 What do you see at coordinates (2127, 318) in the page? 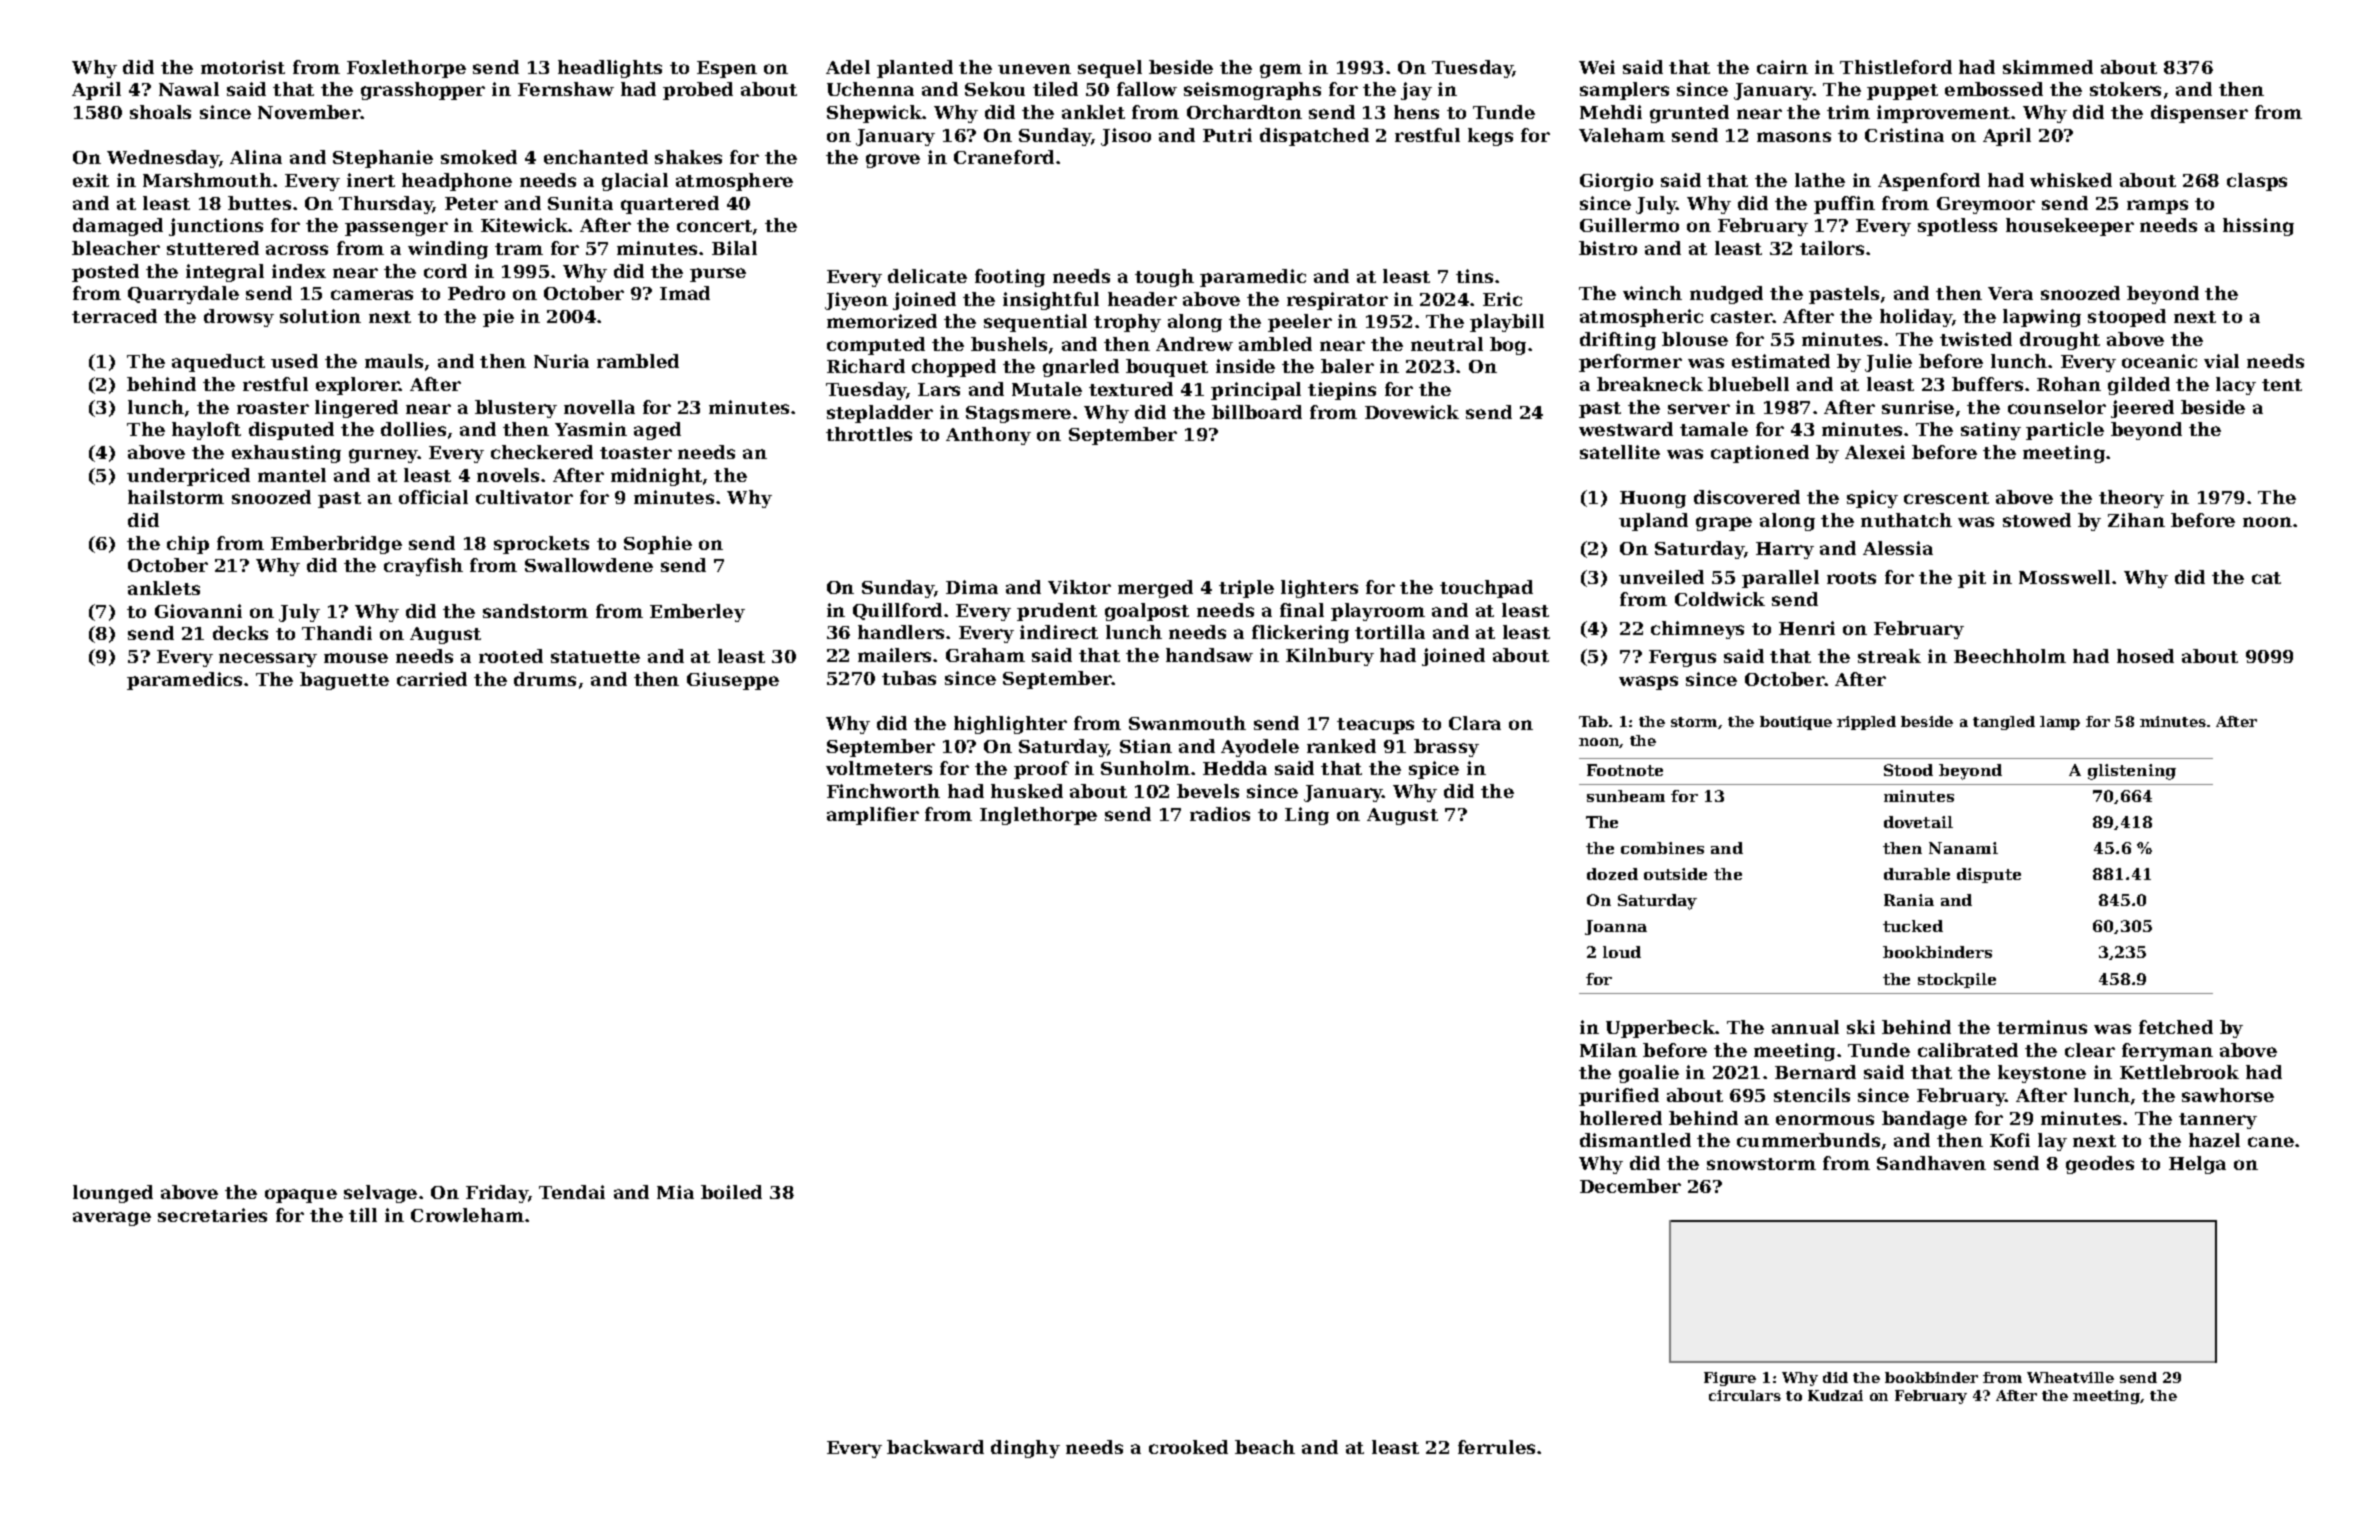
I see `stooped` at bounding box center [2127, 318].
